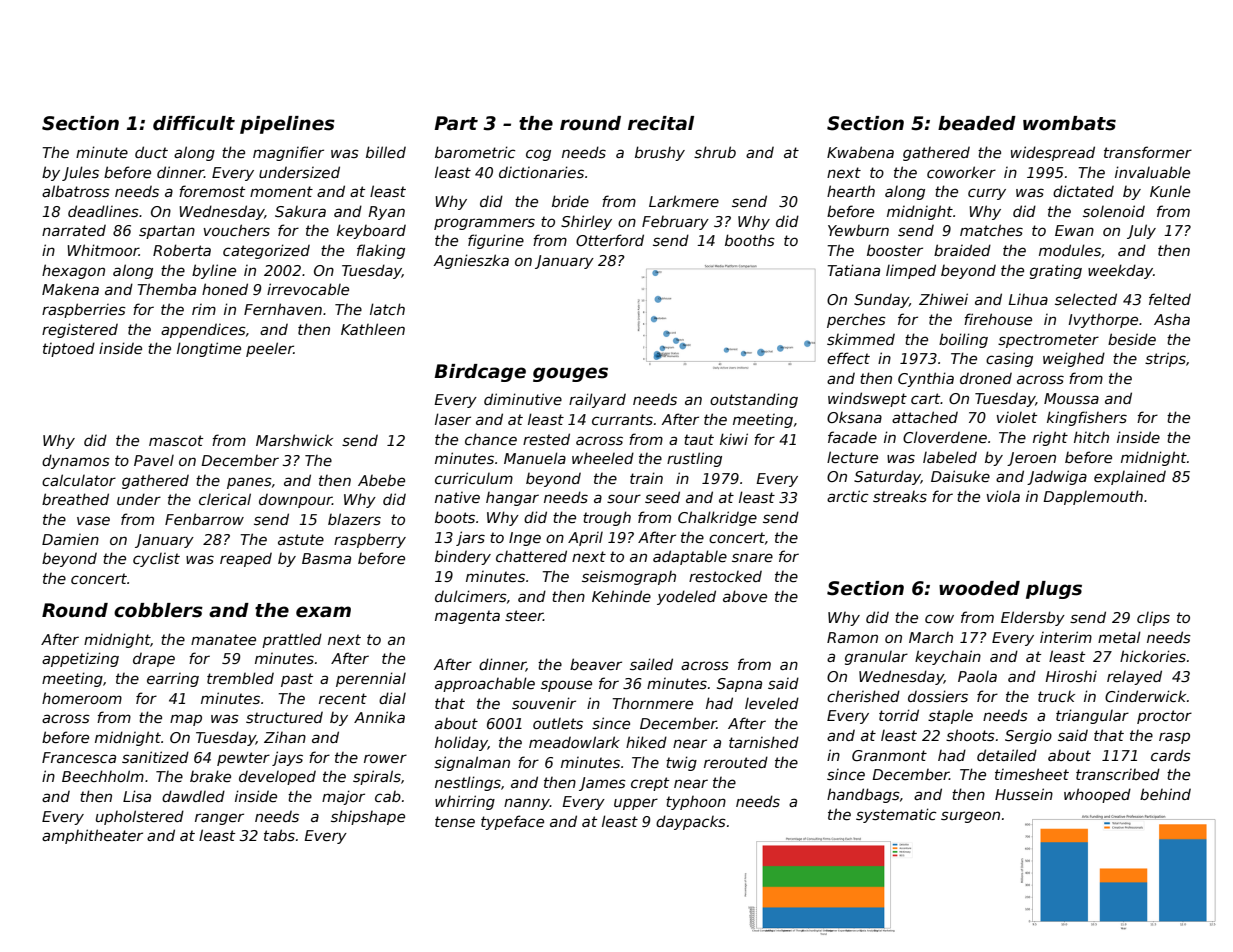  Describe the element at coordinates (1093, 497) in the screenshot. I see `Dapplemouth` at that location.
